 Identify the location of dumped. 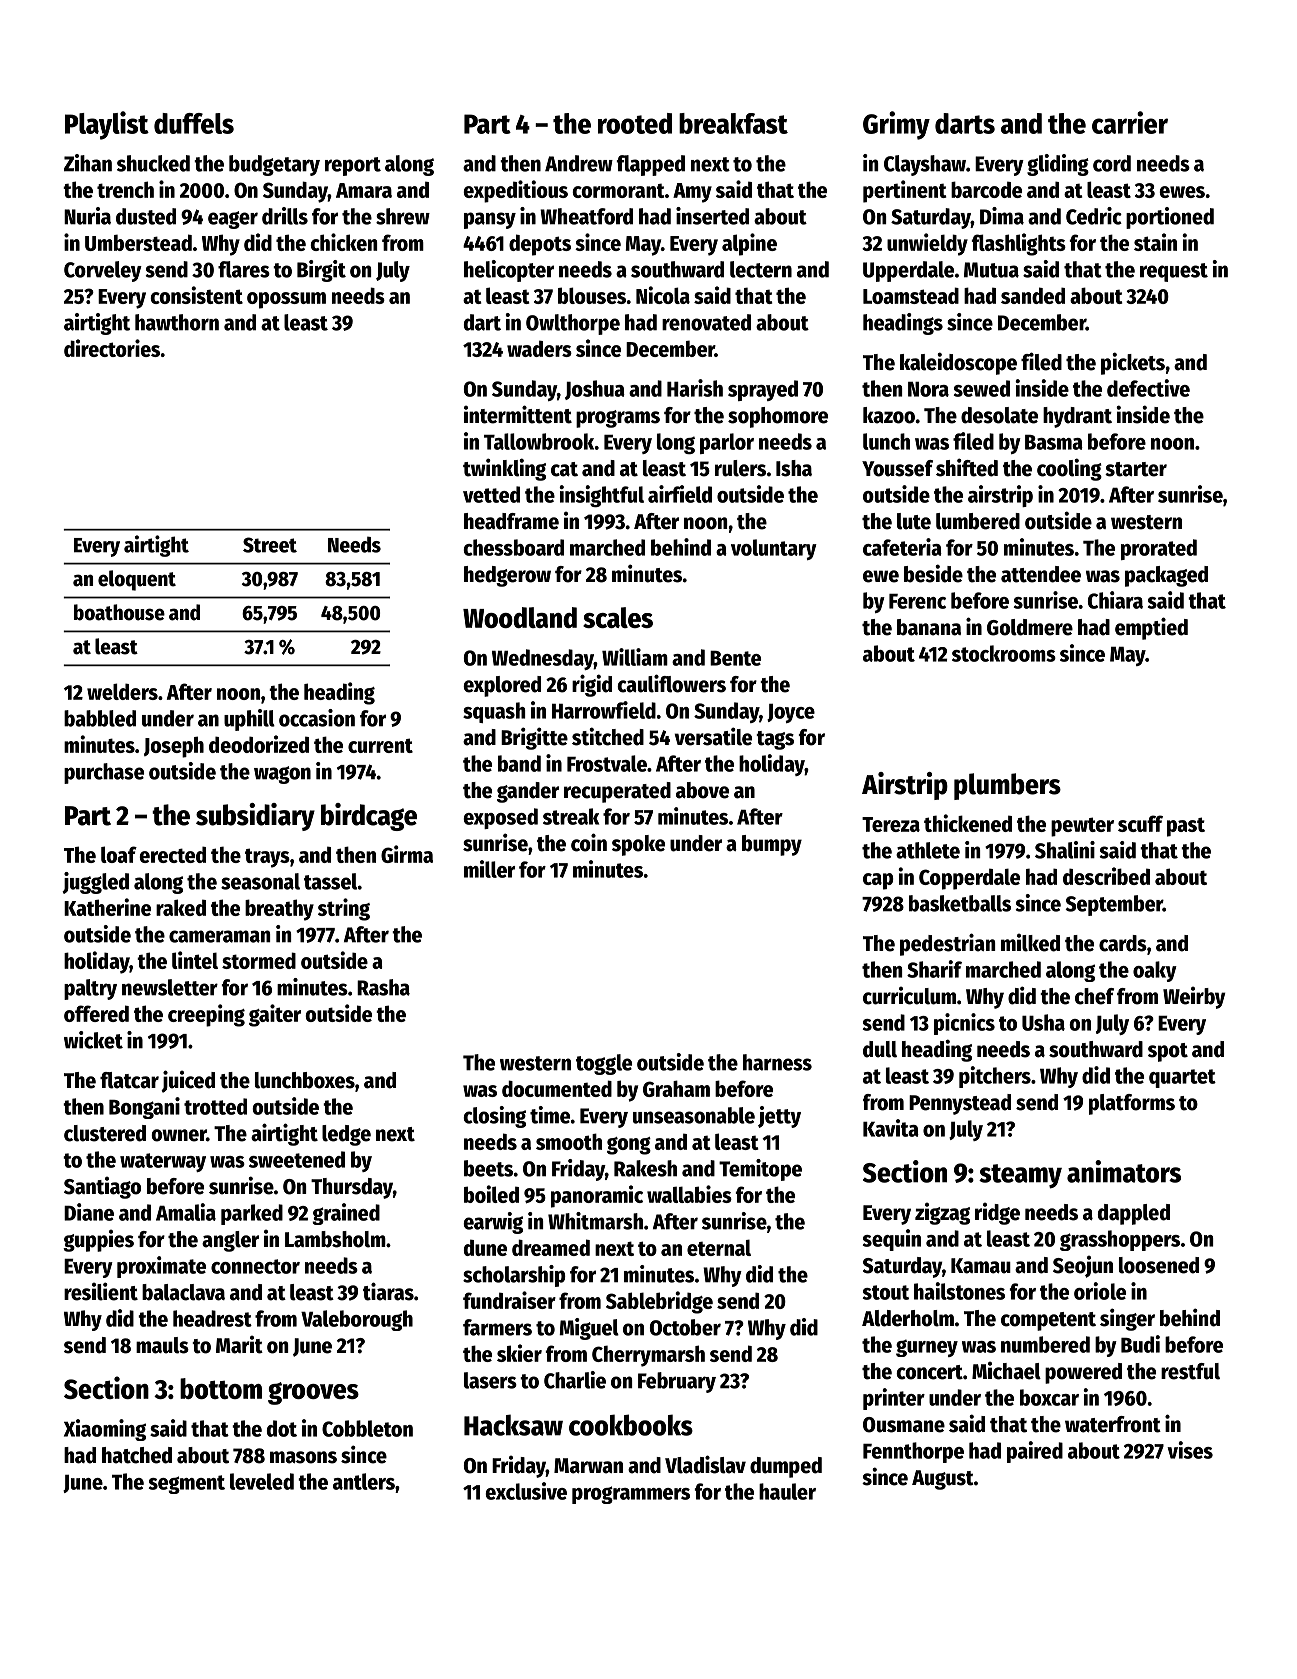
(786, 1467).
